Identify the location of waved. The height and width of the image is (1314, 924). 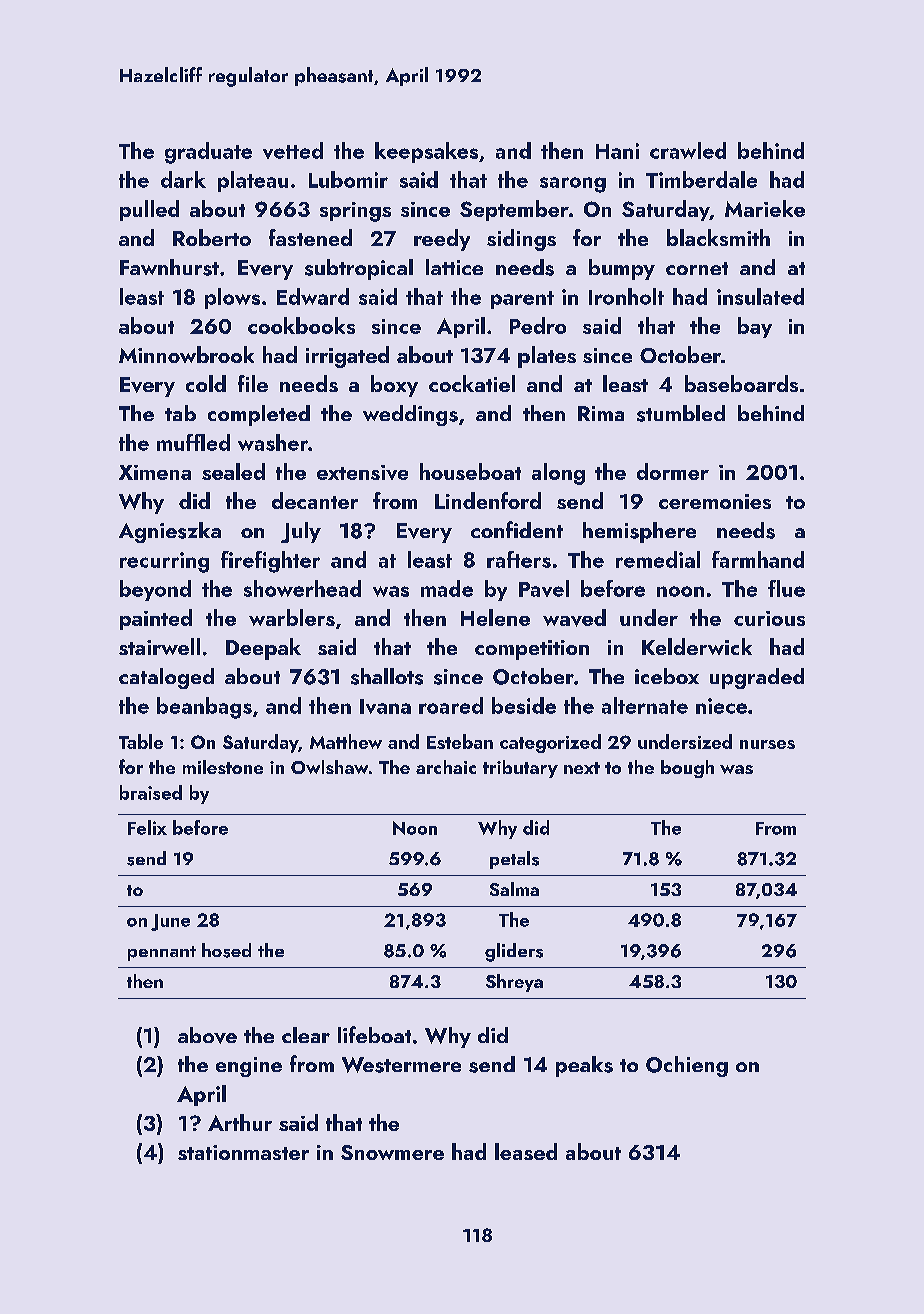
(574, 618).
